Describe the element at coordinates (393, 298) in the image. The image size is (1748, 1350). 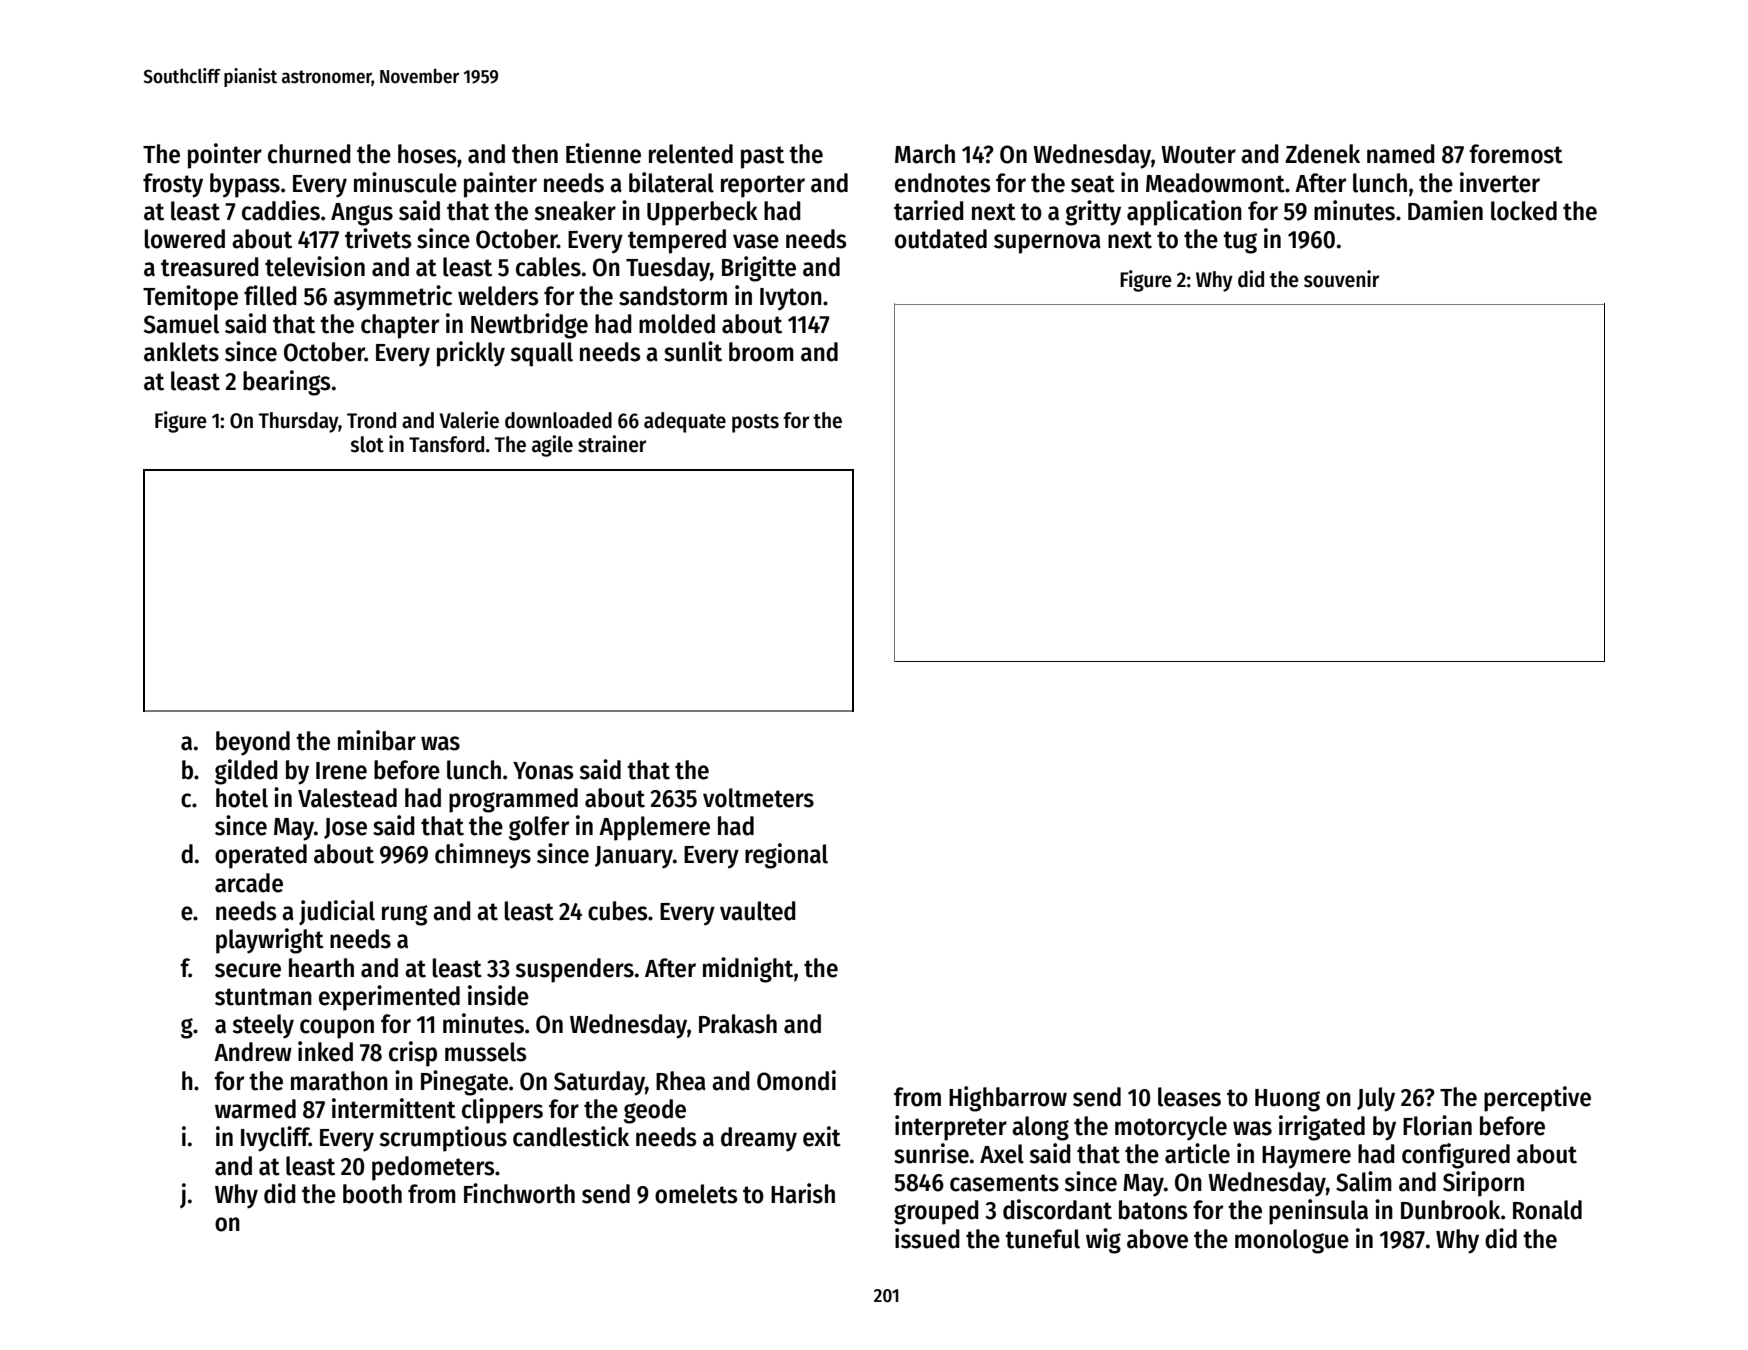
I see `asymmetric` at that location.
